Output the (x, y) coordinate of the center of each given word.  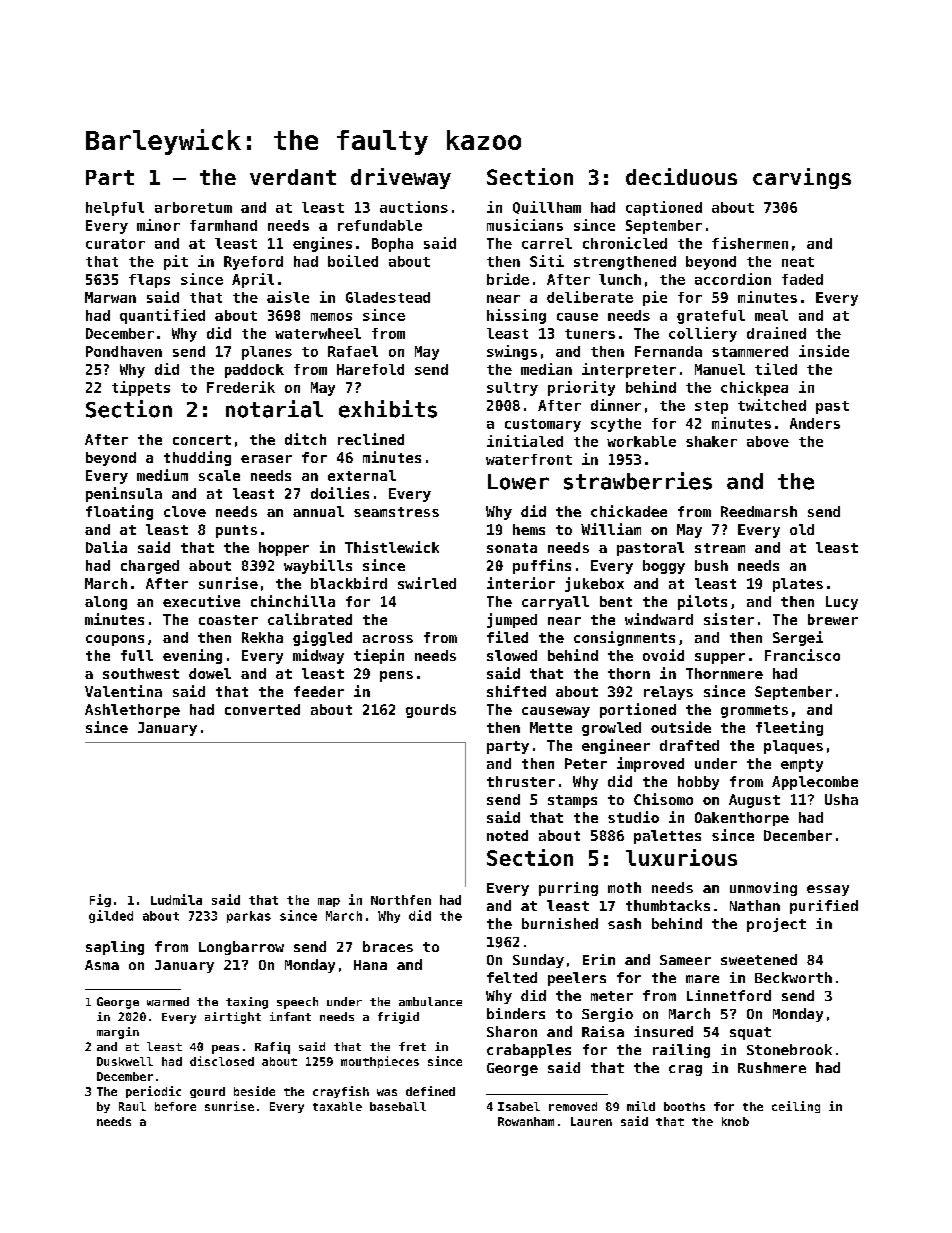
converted (262, 709)
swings (512, 352)
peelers (577, 979)
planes (267, 353)
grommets (754, 711)
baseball (398, 1106)
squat (750, 1033)
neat (798, 262)
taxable (337, 1106)
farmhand (223, 225)
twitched (772, 405)
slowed (512, 655)
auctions (414, 207)
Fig (100, 900)
